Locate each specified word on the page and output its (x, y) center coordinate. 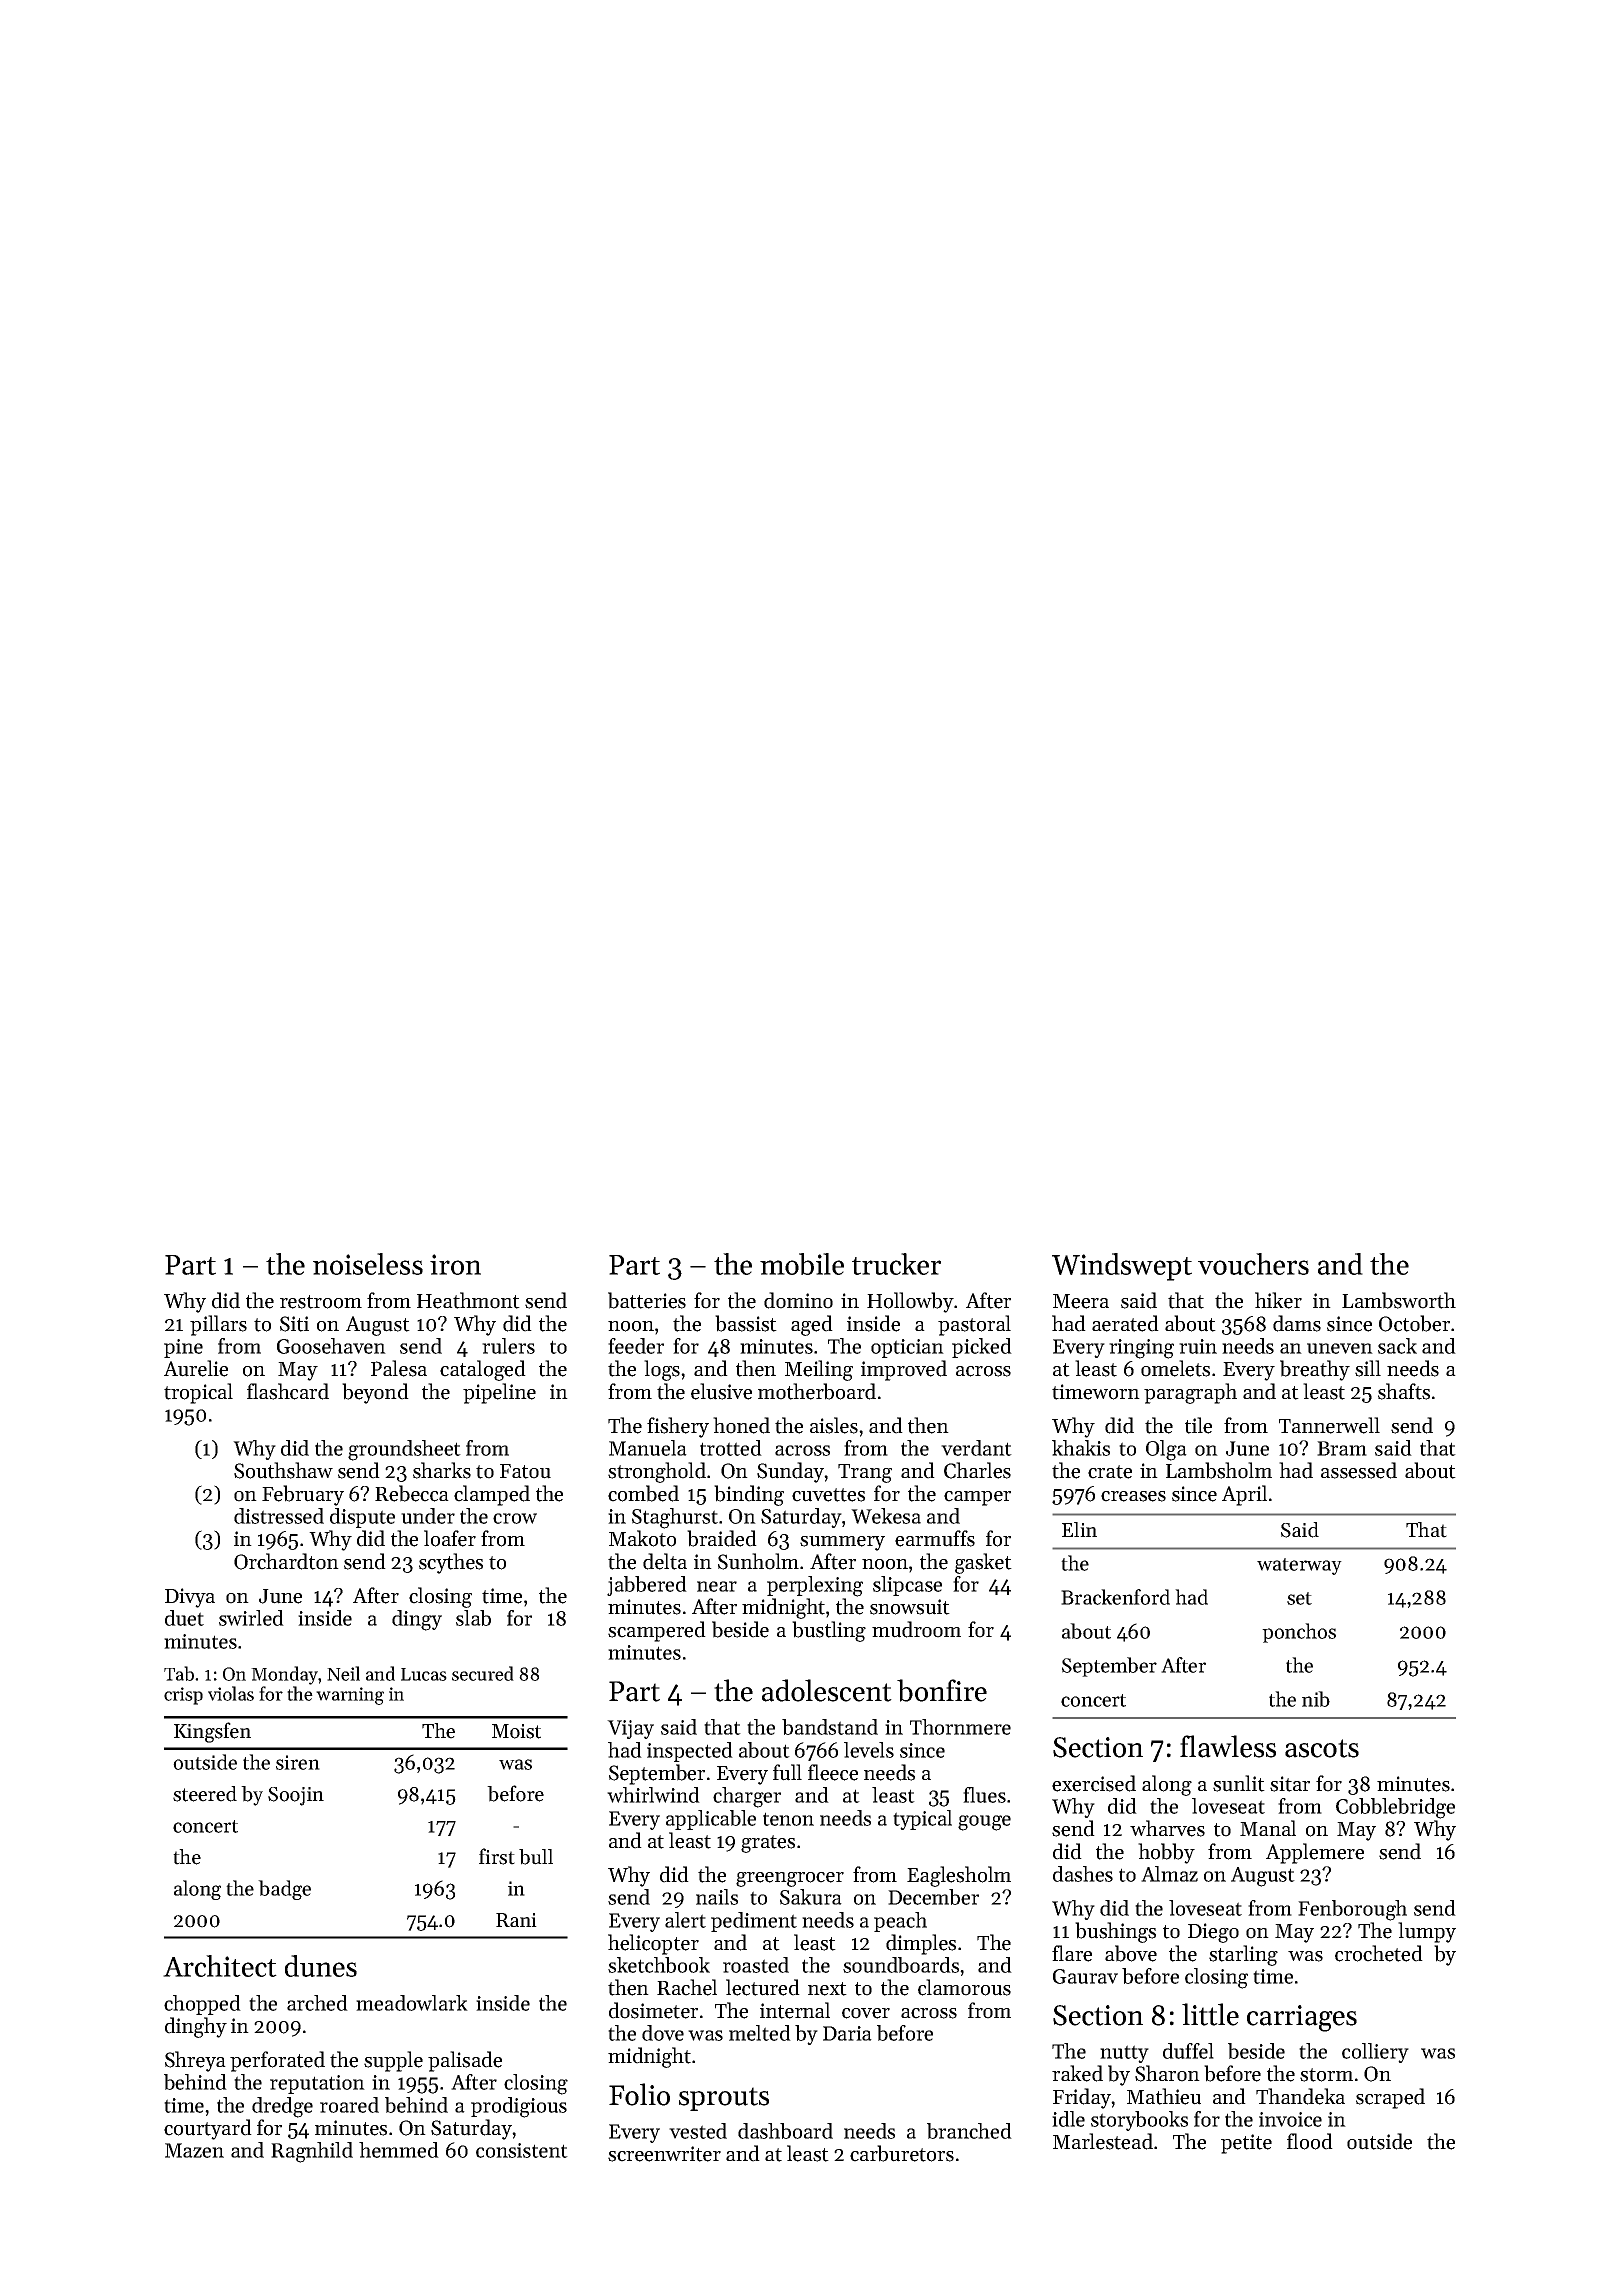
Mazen (194, 2150)
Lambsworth (1399, 1300)
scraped (1390, 2098)
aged (812, 1325)
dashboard (785, 2131)
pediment (754, 1922)
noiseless (368, 1264)
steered (205, 1794)
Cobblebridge (1395, 1808)
